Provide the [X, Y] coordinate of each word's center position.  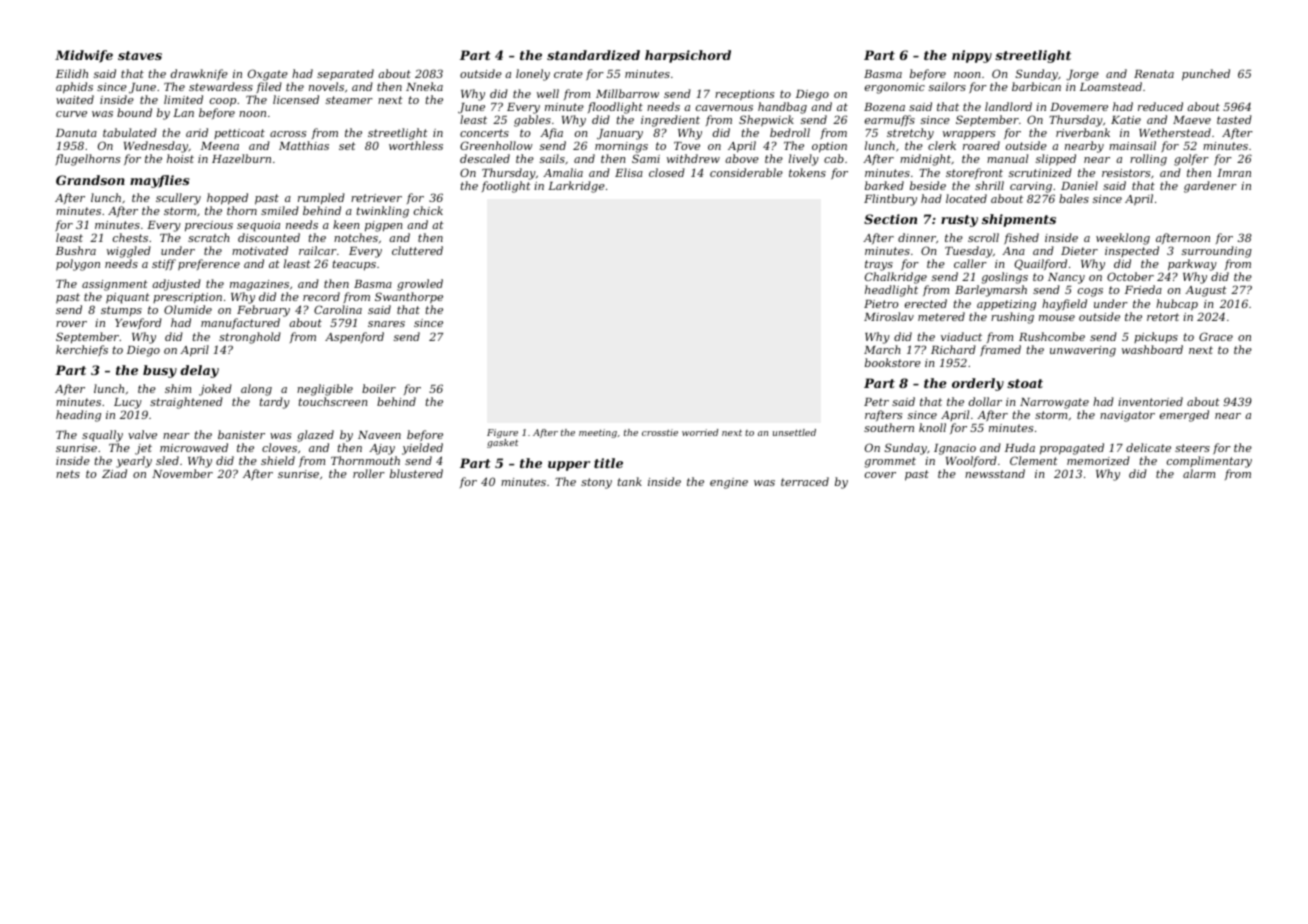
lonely [533, 75]
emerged [1184, 416]
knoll [932, 427]
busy [160, 371]
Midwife [84, 56]
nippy [972, 56]
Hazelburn [241, 158]
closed [667, 172]
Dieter [1079, 251]
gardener [1210, 187]
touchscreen [333, 401]
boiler [379, 388]
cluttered [417, 250]
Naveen [379, 435]
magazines [259, 285]
